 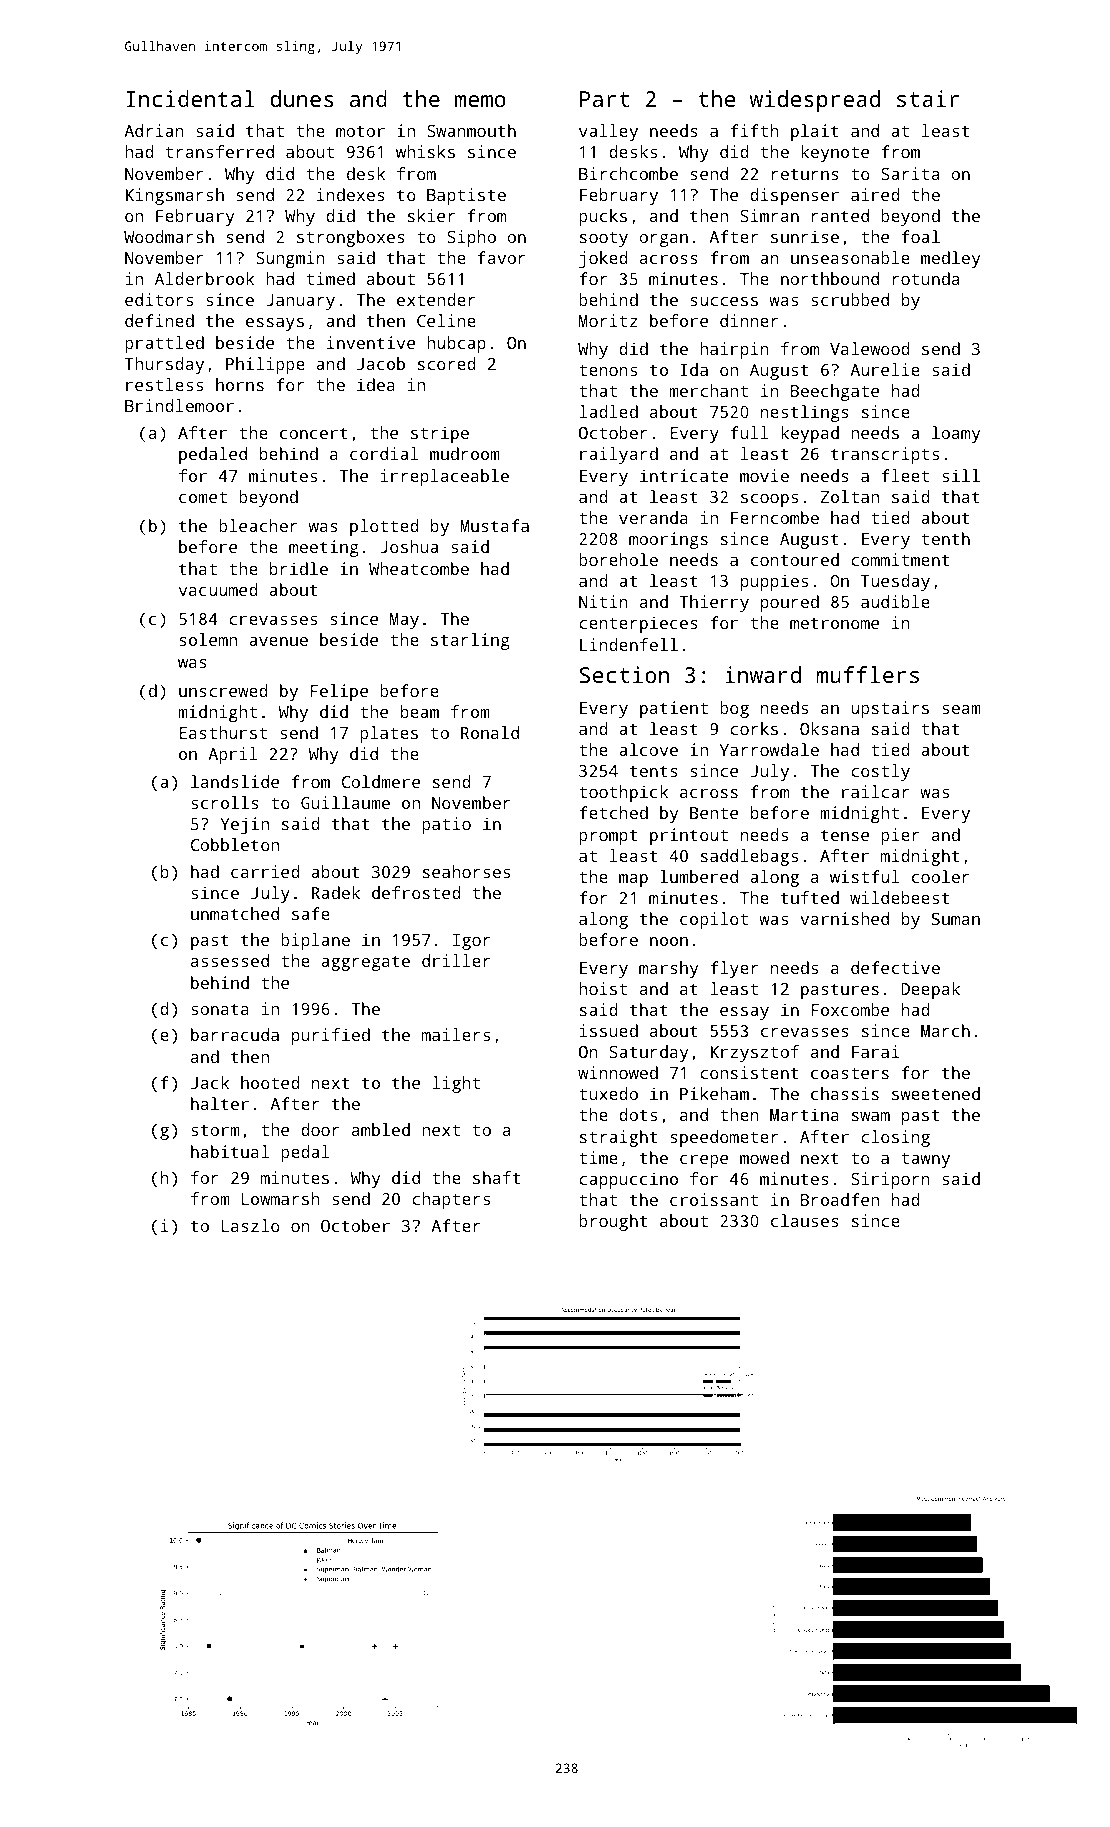 What do you see at coordinates (220, 1009) in the page?
I see `sonata` at bounding box center [220, 1009].
